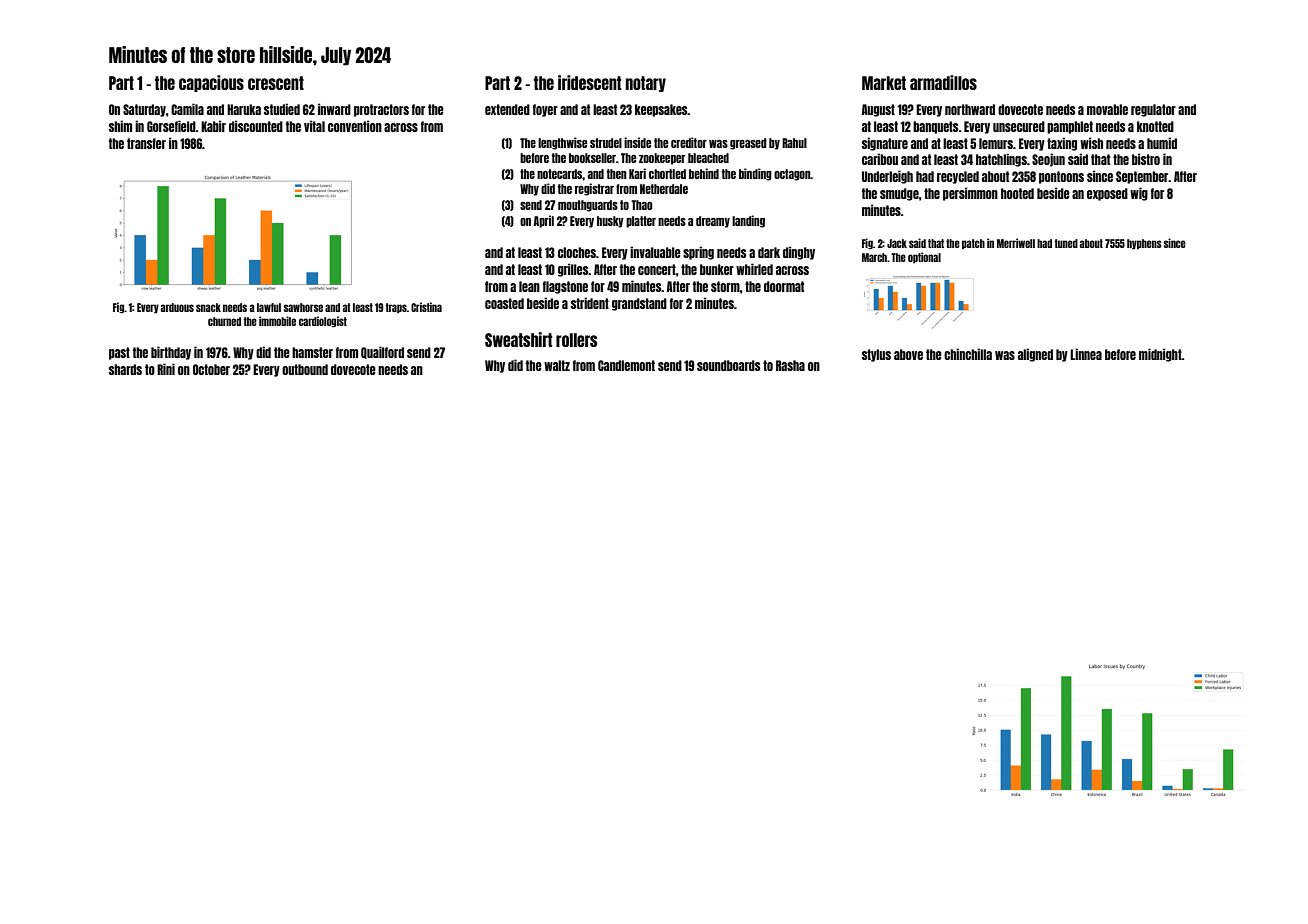 The width and height of the screenshot is (1308, 924). Describe the element at coordinates (557, 365) in the screenshot. I see `waltz` at that location.
